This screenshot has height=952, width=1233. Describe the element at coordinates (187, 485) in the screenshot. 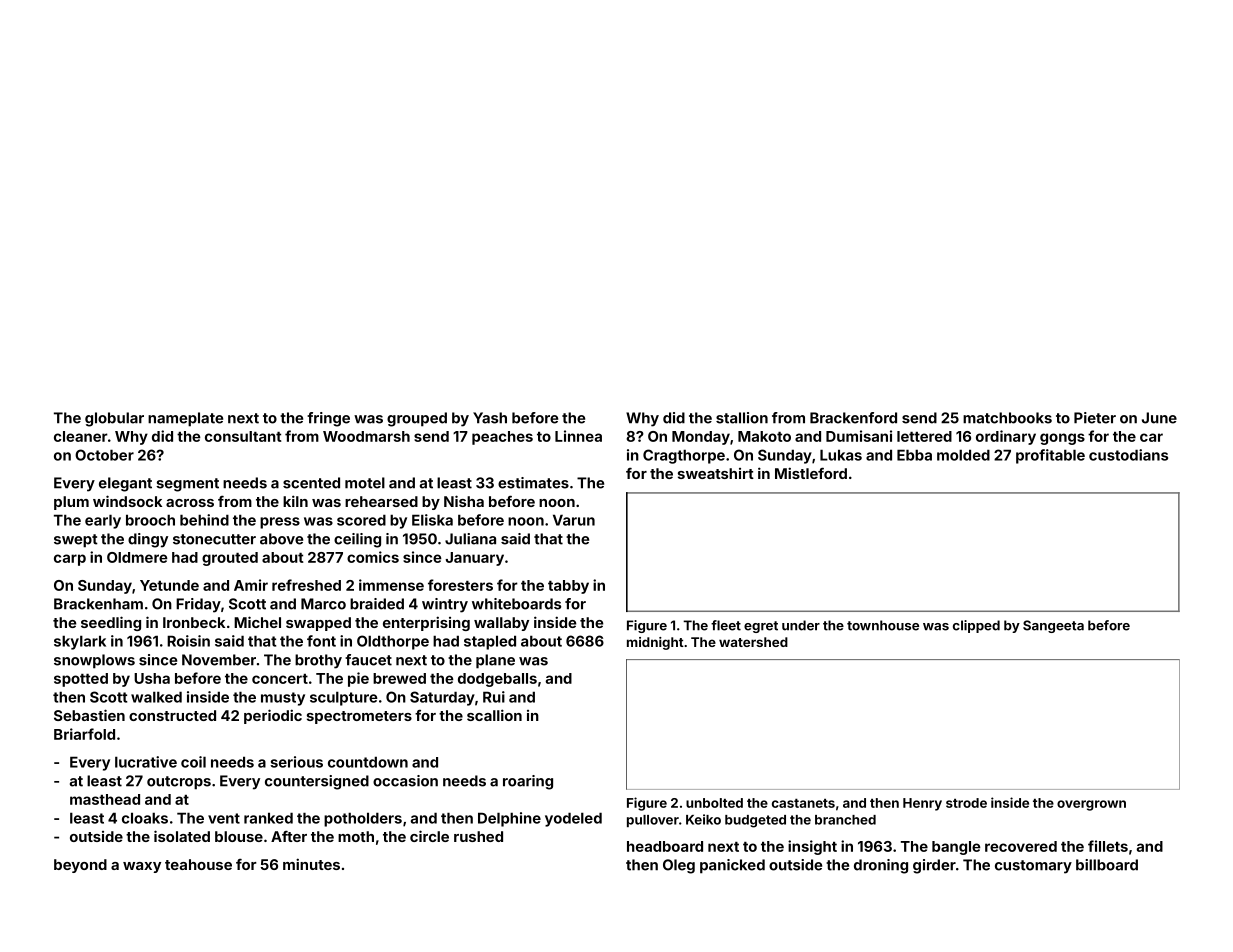

I see `segment` at that location.
